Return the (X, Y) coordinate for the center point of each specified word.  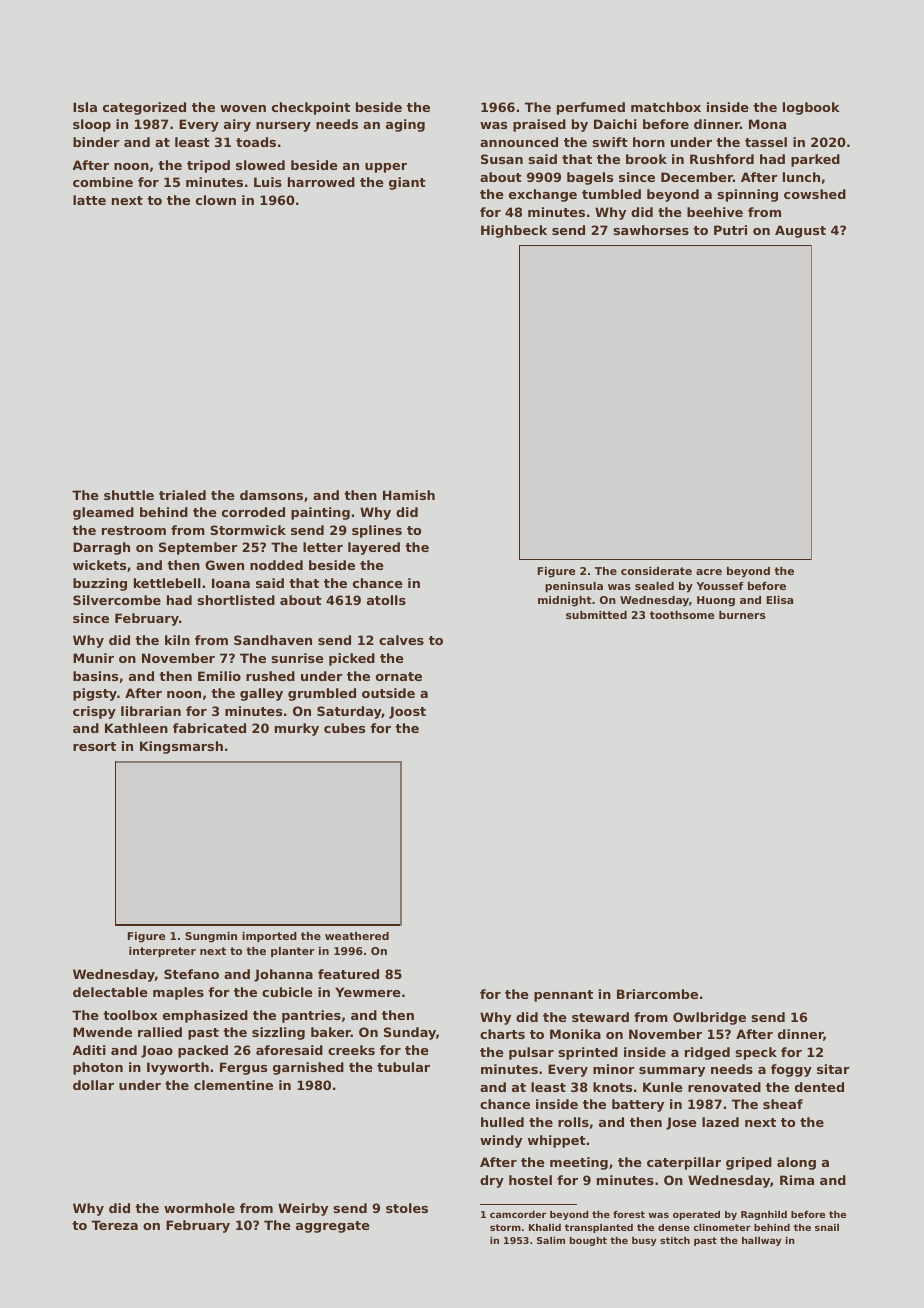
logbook (811, 108)
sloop (92, 125)
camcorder (518, 1214)
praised (539, 125)
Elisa (779, 600)
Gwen (224, 565)
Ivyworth (178, 1068)
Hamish (409, 495)
